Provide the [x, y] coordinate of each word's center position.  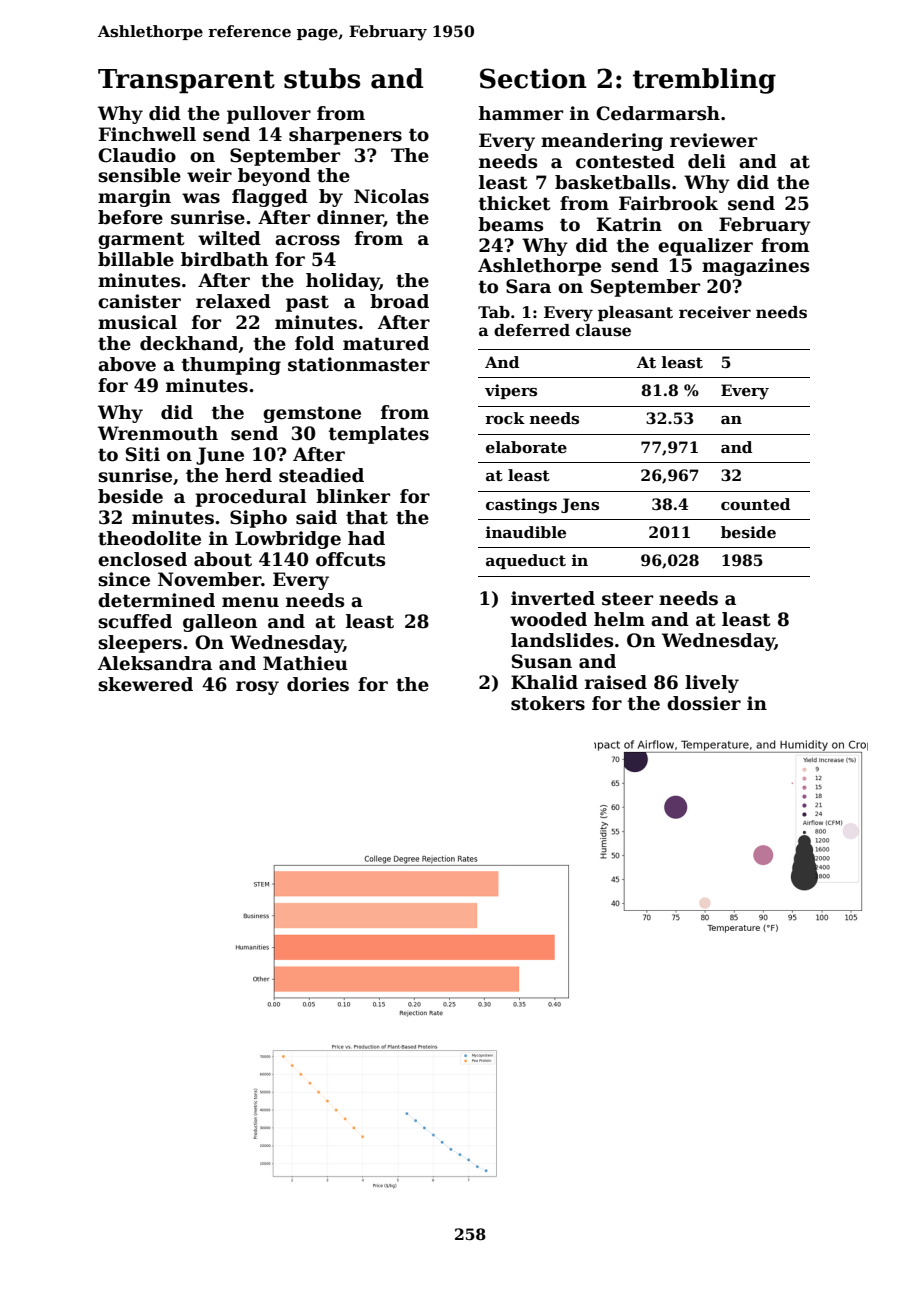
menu [250, 602]
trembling [704, 81]
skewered [145, 684]
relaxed [233, 301]
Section [533, 78]
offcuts [350, 559]
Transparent [186, 81]
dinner [350, 218]
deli [707, 161]
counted [755, 504]
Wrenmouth [158, 433]
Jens [580, 505]
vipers [511, 391]
